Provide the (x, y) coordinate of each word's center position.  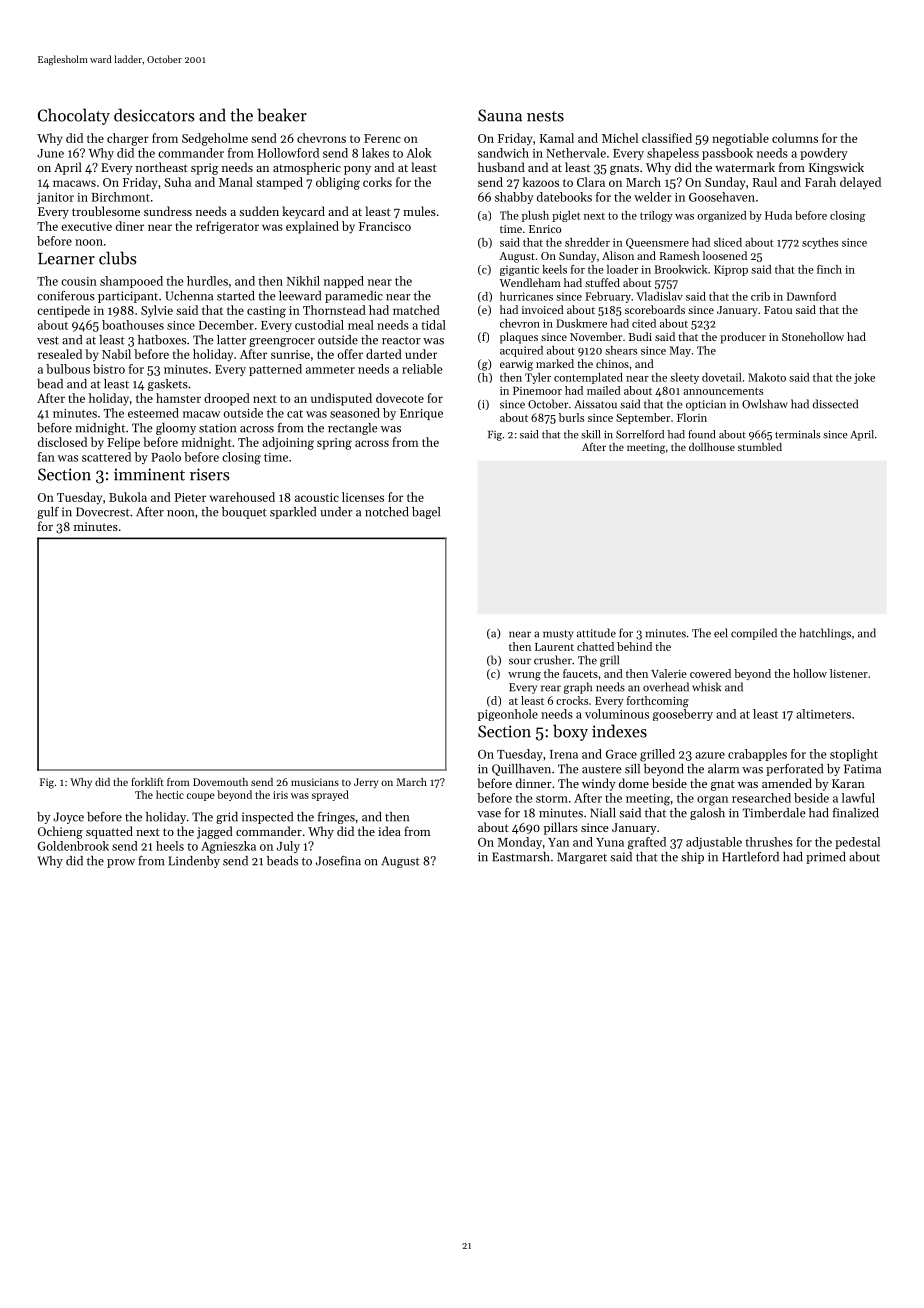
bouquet (244, 513)
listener (849, 673)
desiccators (154, 115)
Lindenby (194, 862)
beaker (282, 115)
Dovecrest (103, 512)
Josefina (338, 861)
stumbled (760, 447)
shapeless (673, 154)
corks (377, 182)
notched (387, 512)
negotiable (740, 139)
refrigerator (227, 227)
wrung (524, 676)
